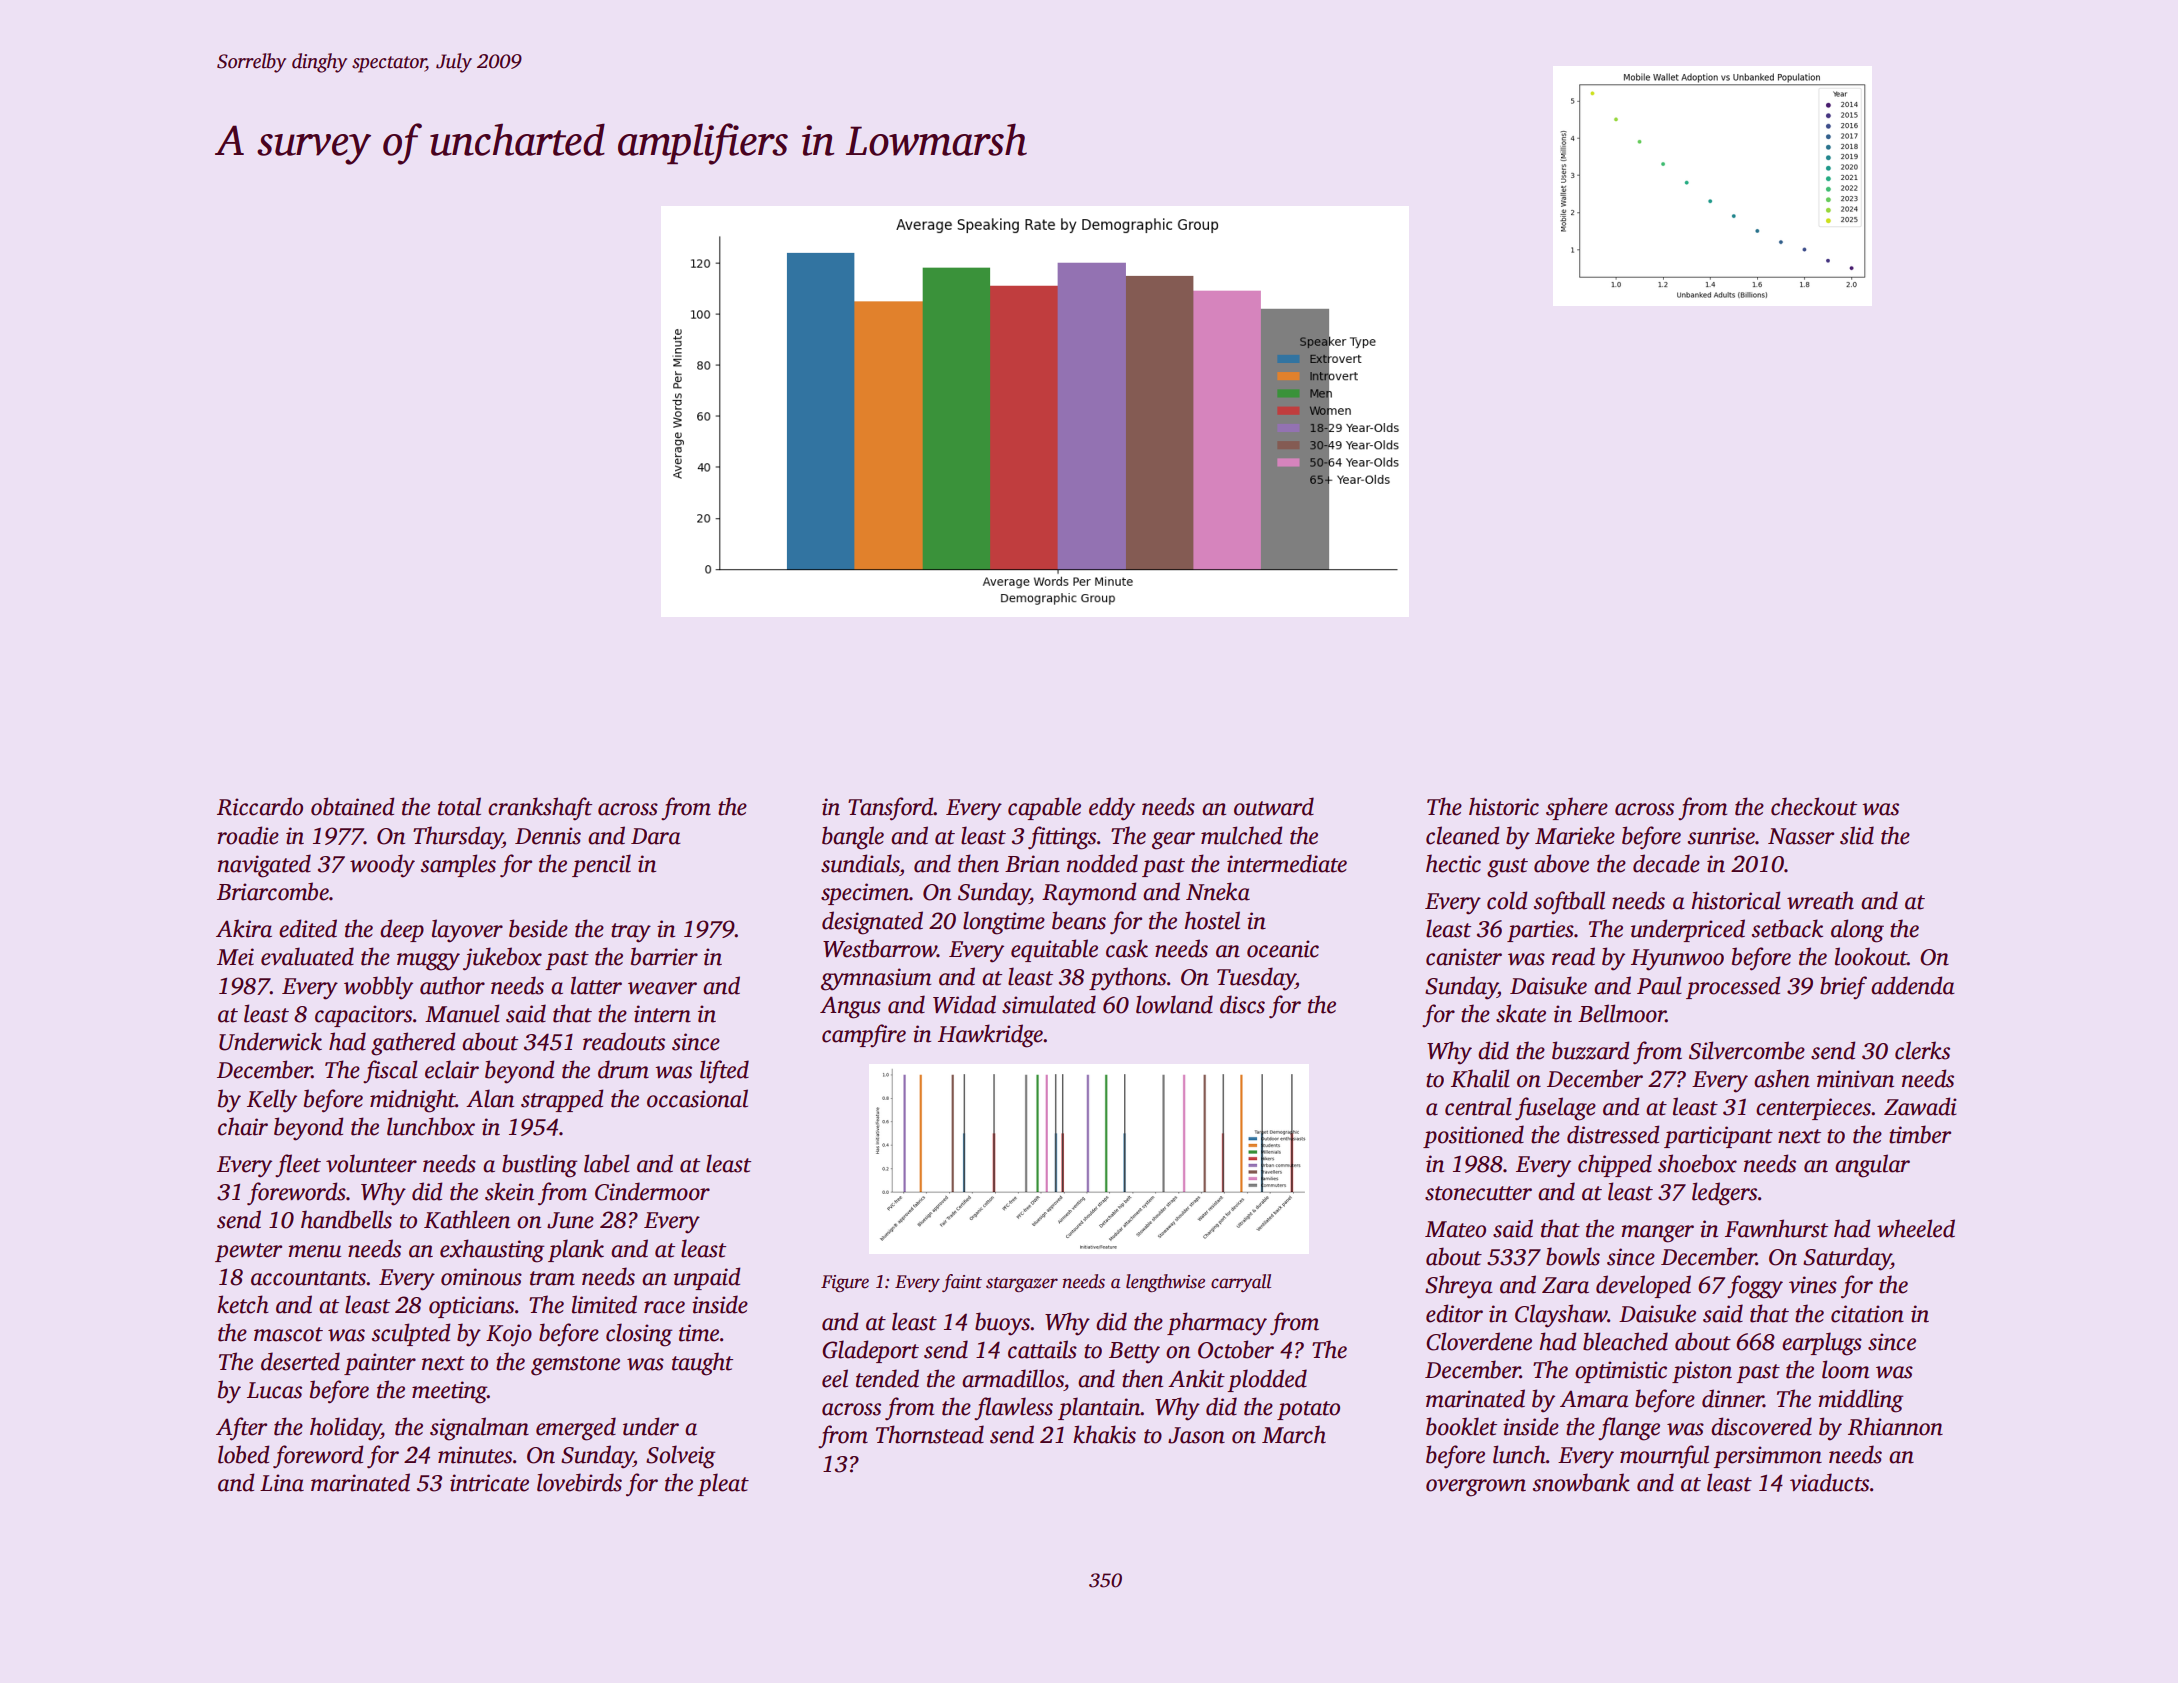 The image size is (2178, 1683). Describe the element at coordinates (1478, 1193) in the image. I see `stonecutter` at that location.
